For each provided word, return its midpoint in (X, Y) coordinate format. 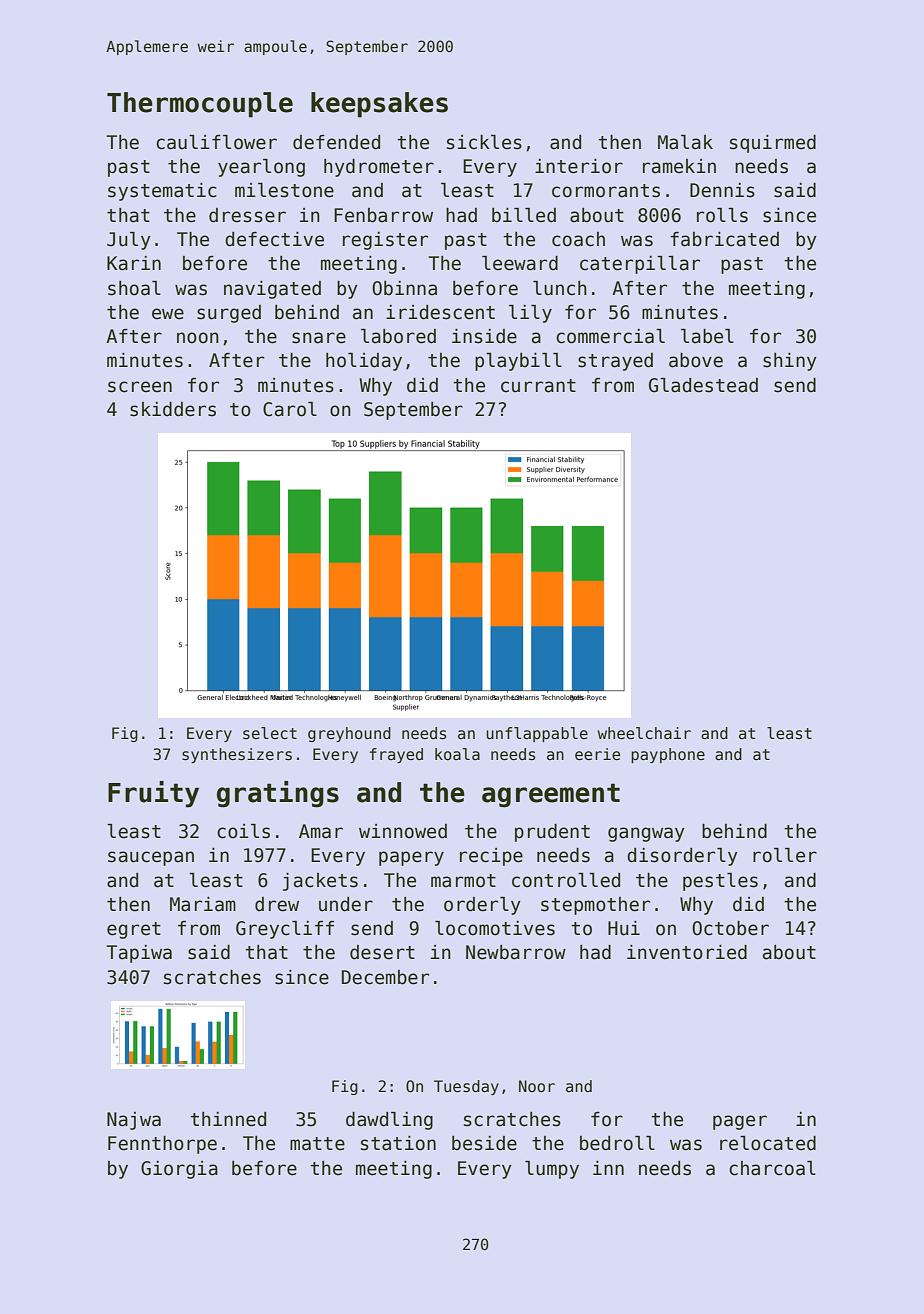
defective (274, 239)
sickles (484, 142)
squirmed (773, 144)
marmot (463, 881)
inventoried (687, 952)
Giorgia (179, 1170)
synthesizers (237, 755)
